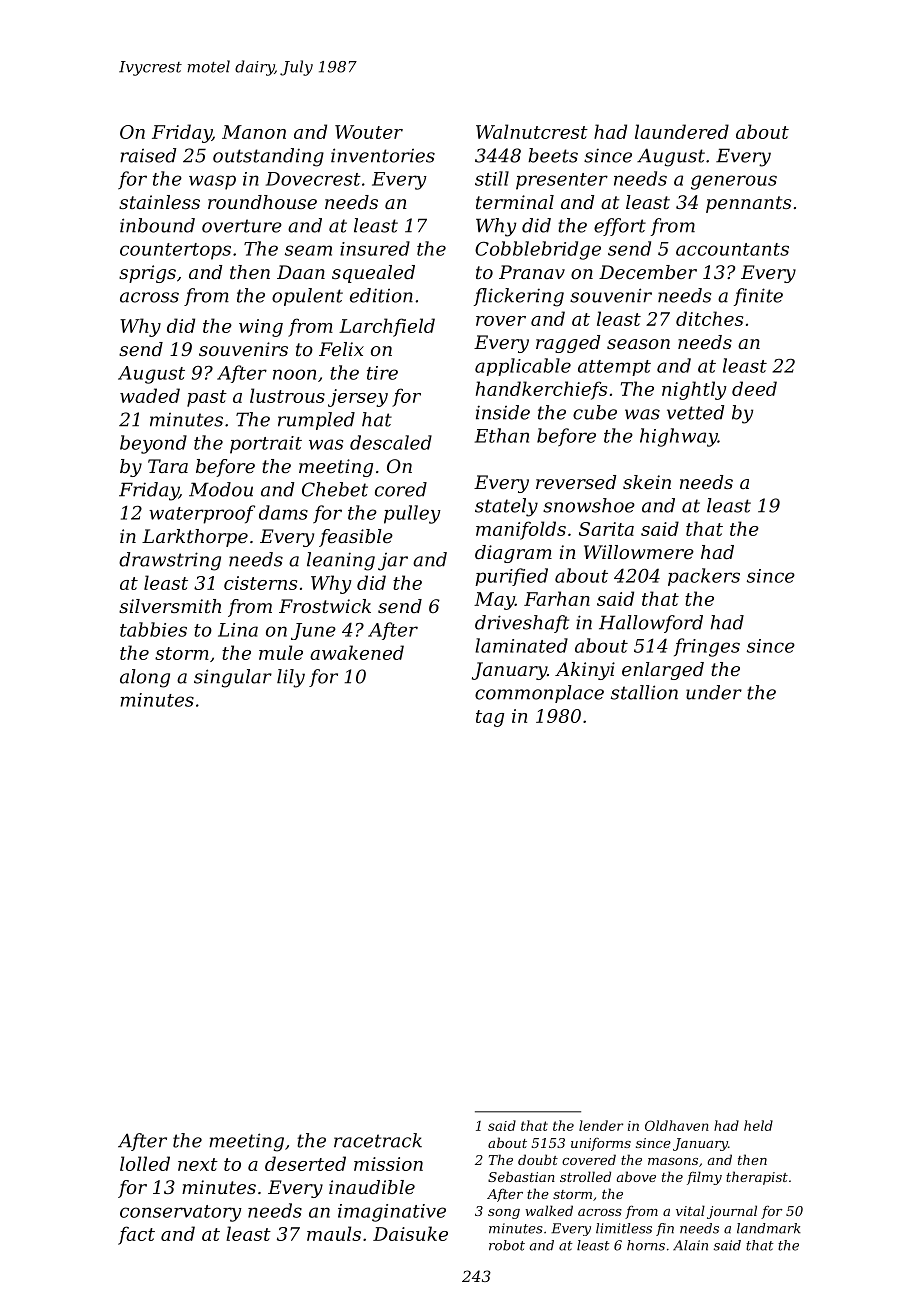 The width and height of the document is (924, 1314). Describe the element at coordinates (198, 1164) in the document. I see `next` at that location.
